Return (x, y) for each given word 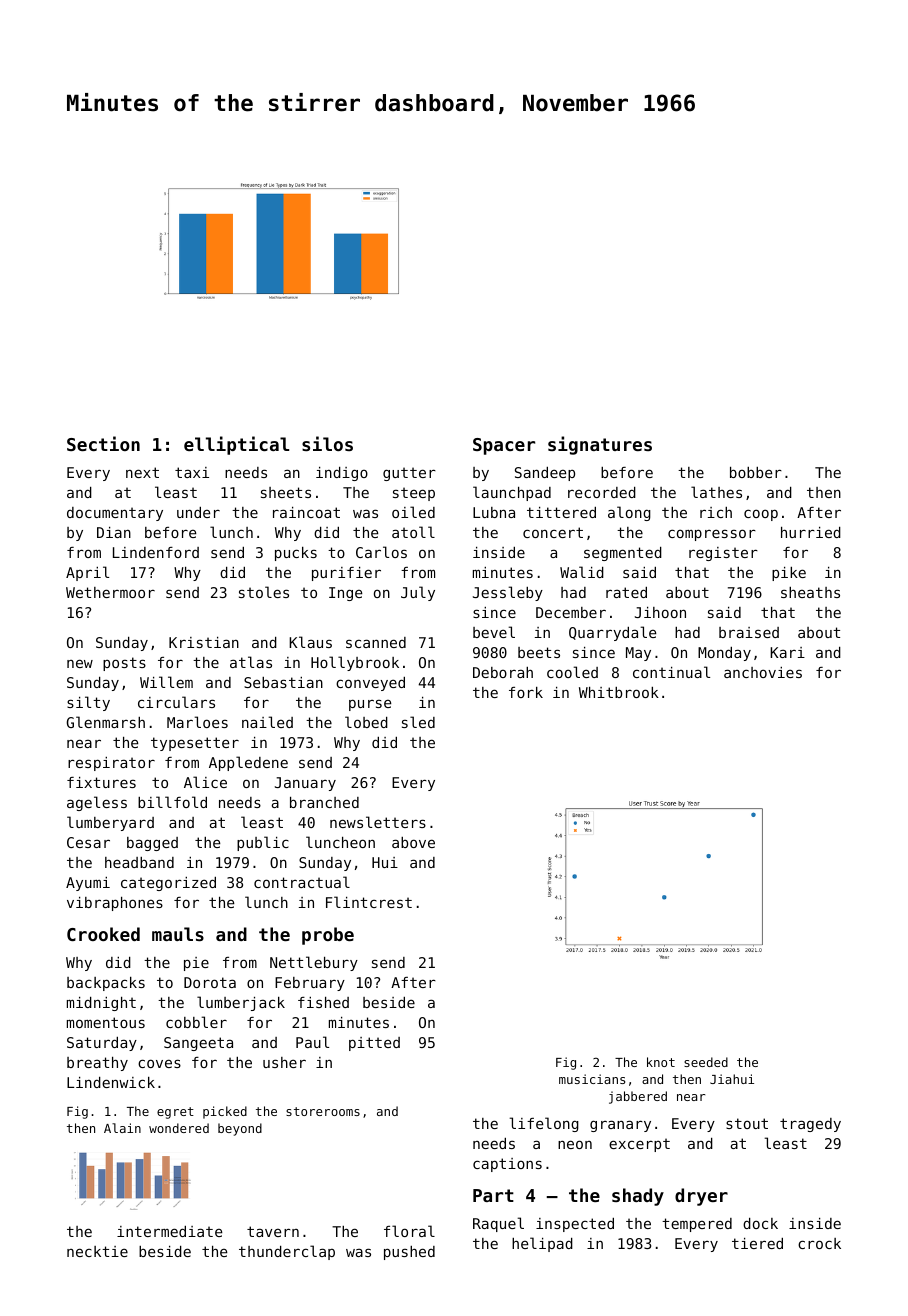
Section (103, 443)
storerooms (323, 1111)
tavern (273, 1231)
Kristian (204, 642)
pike (789, 574)
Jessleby (508, 593)
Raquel (498, 1224)
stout (747, 1123)
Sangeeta (198, 1044)
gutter (409, 474)
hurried (811, 532)
